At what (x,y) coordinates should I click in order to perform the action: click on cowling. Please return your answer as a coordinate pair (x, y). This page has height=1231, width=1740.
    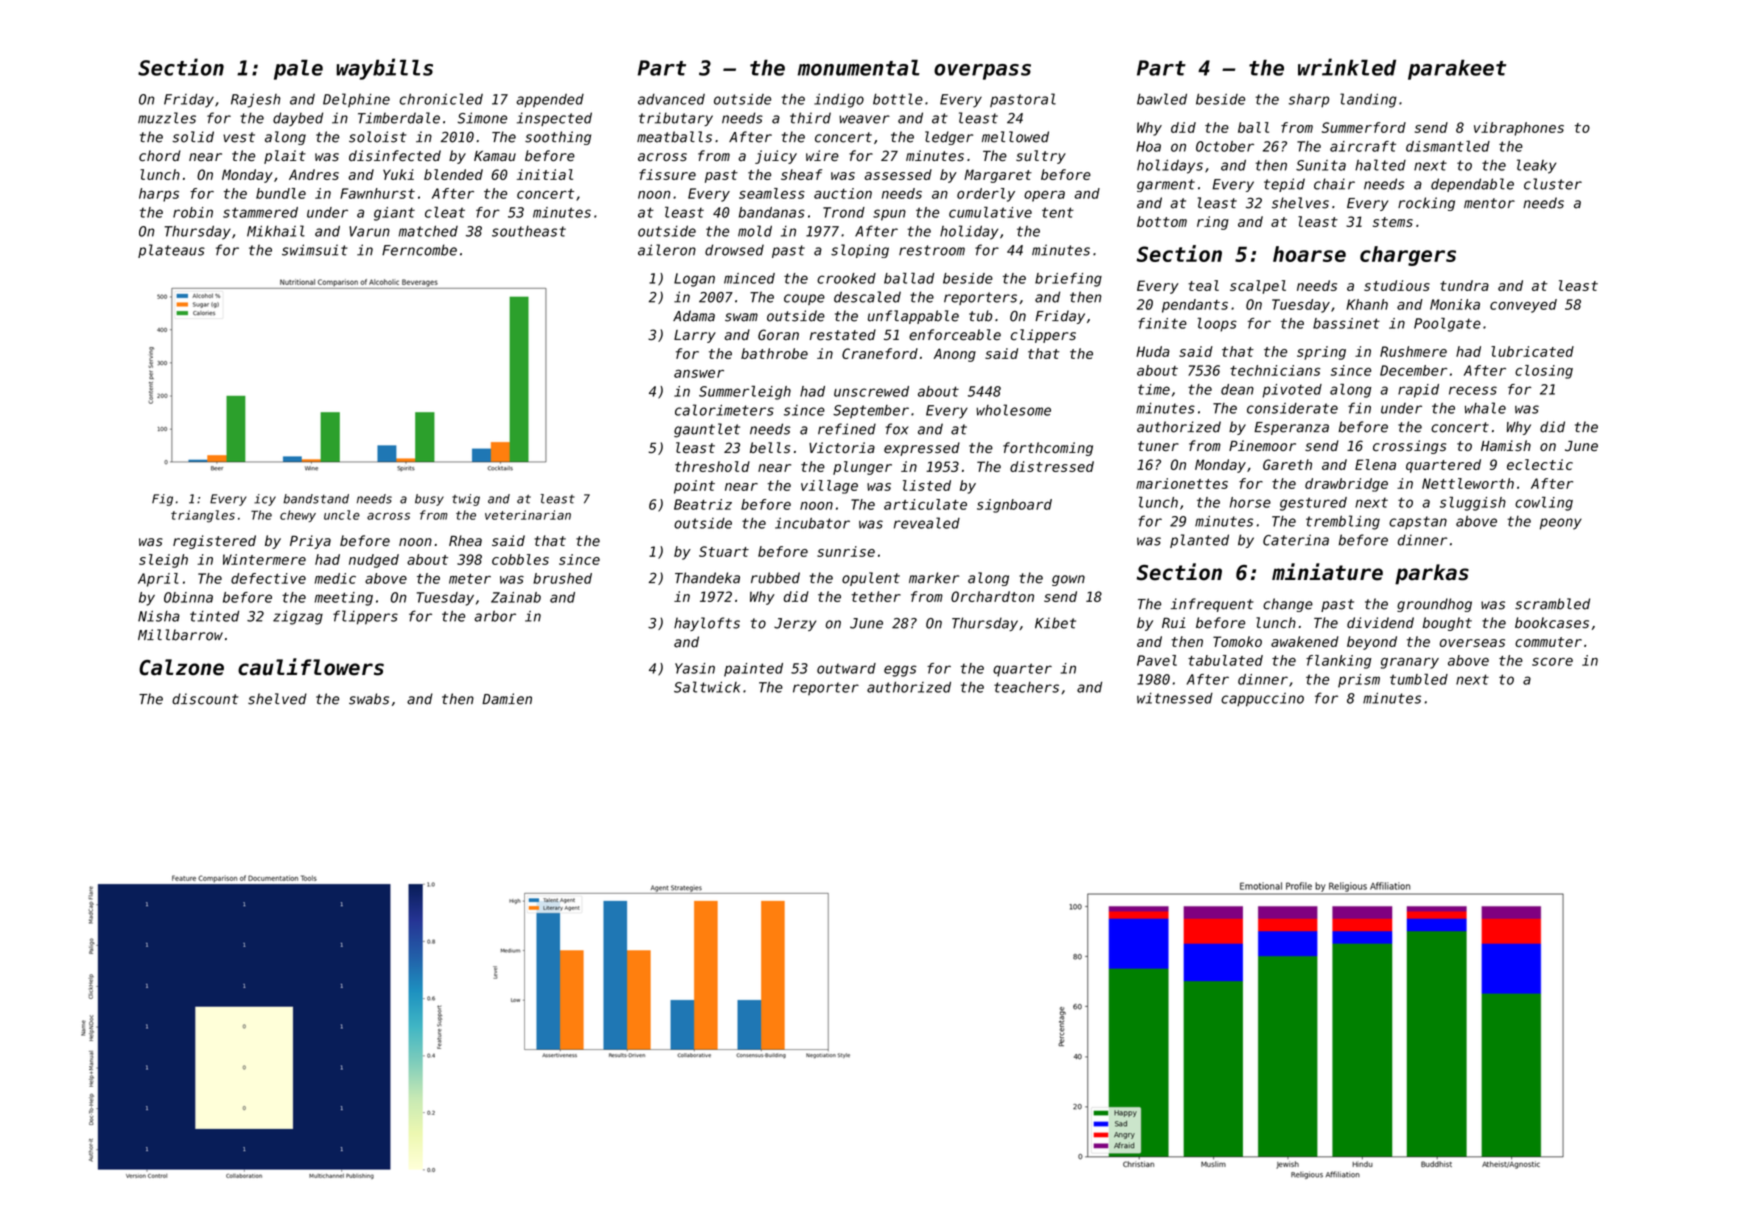
    Looking at the image, I should click on (1544, 503).
